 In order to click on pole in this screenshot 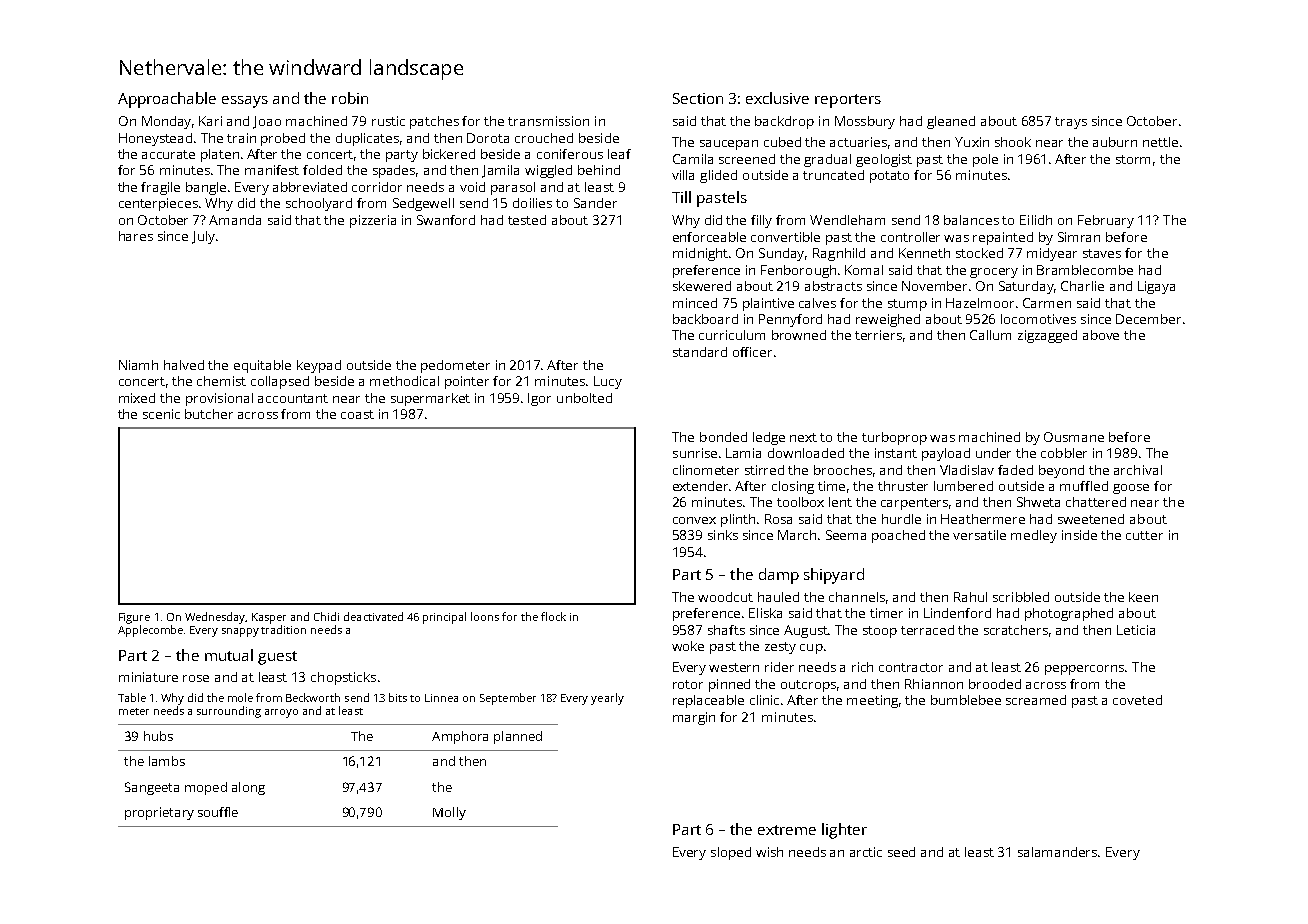, I will do `click(985, 160)`.
